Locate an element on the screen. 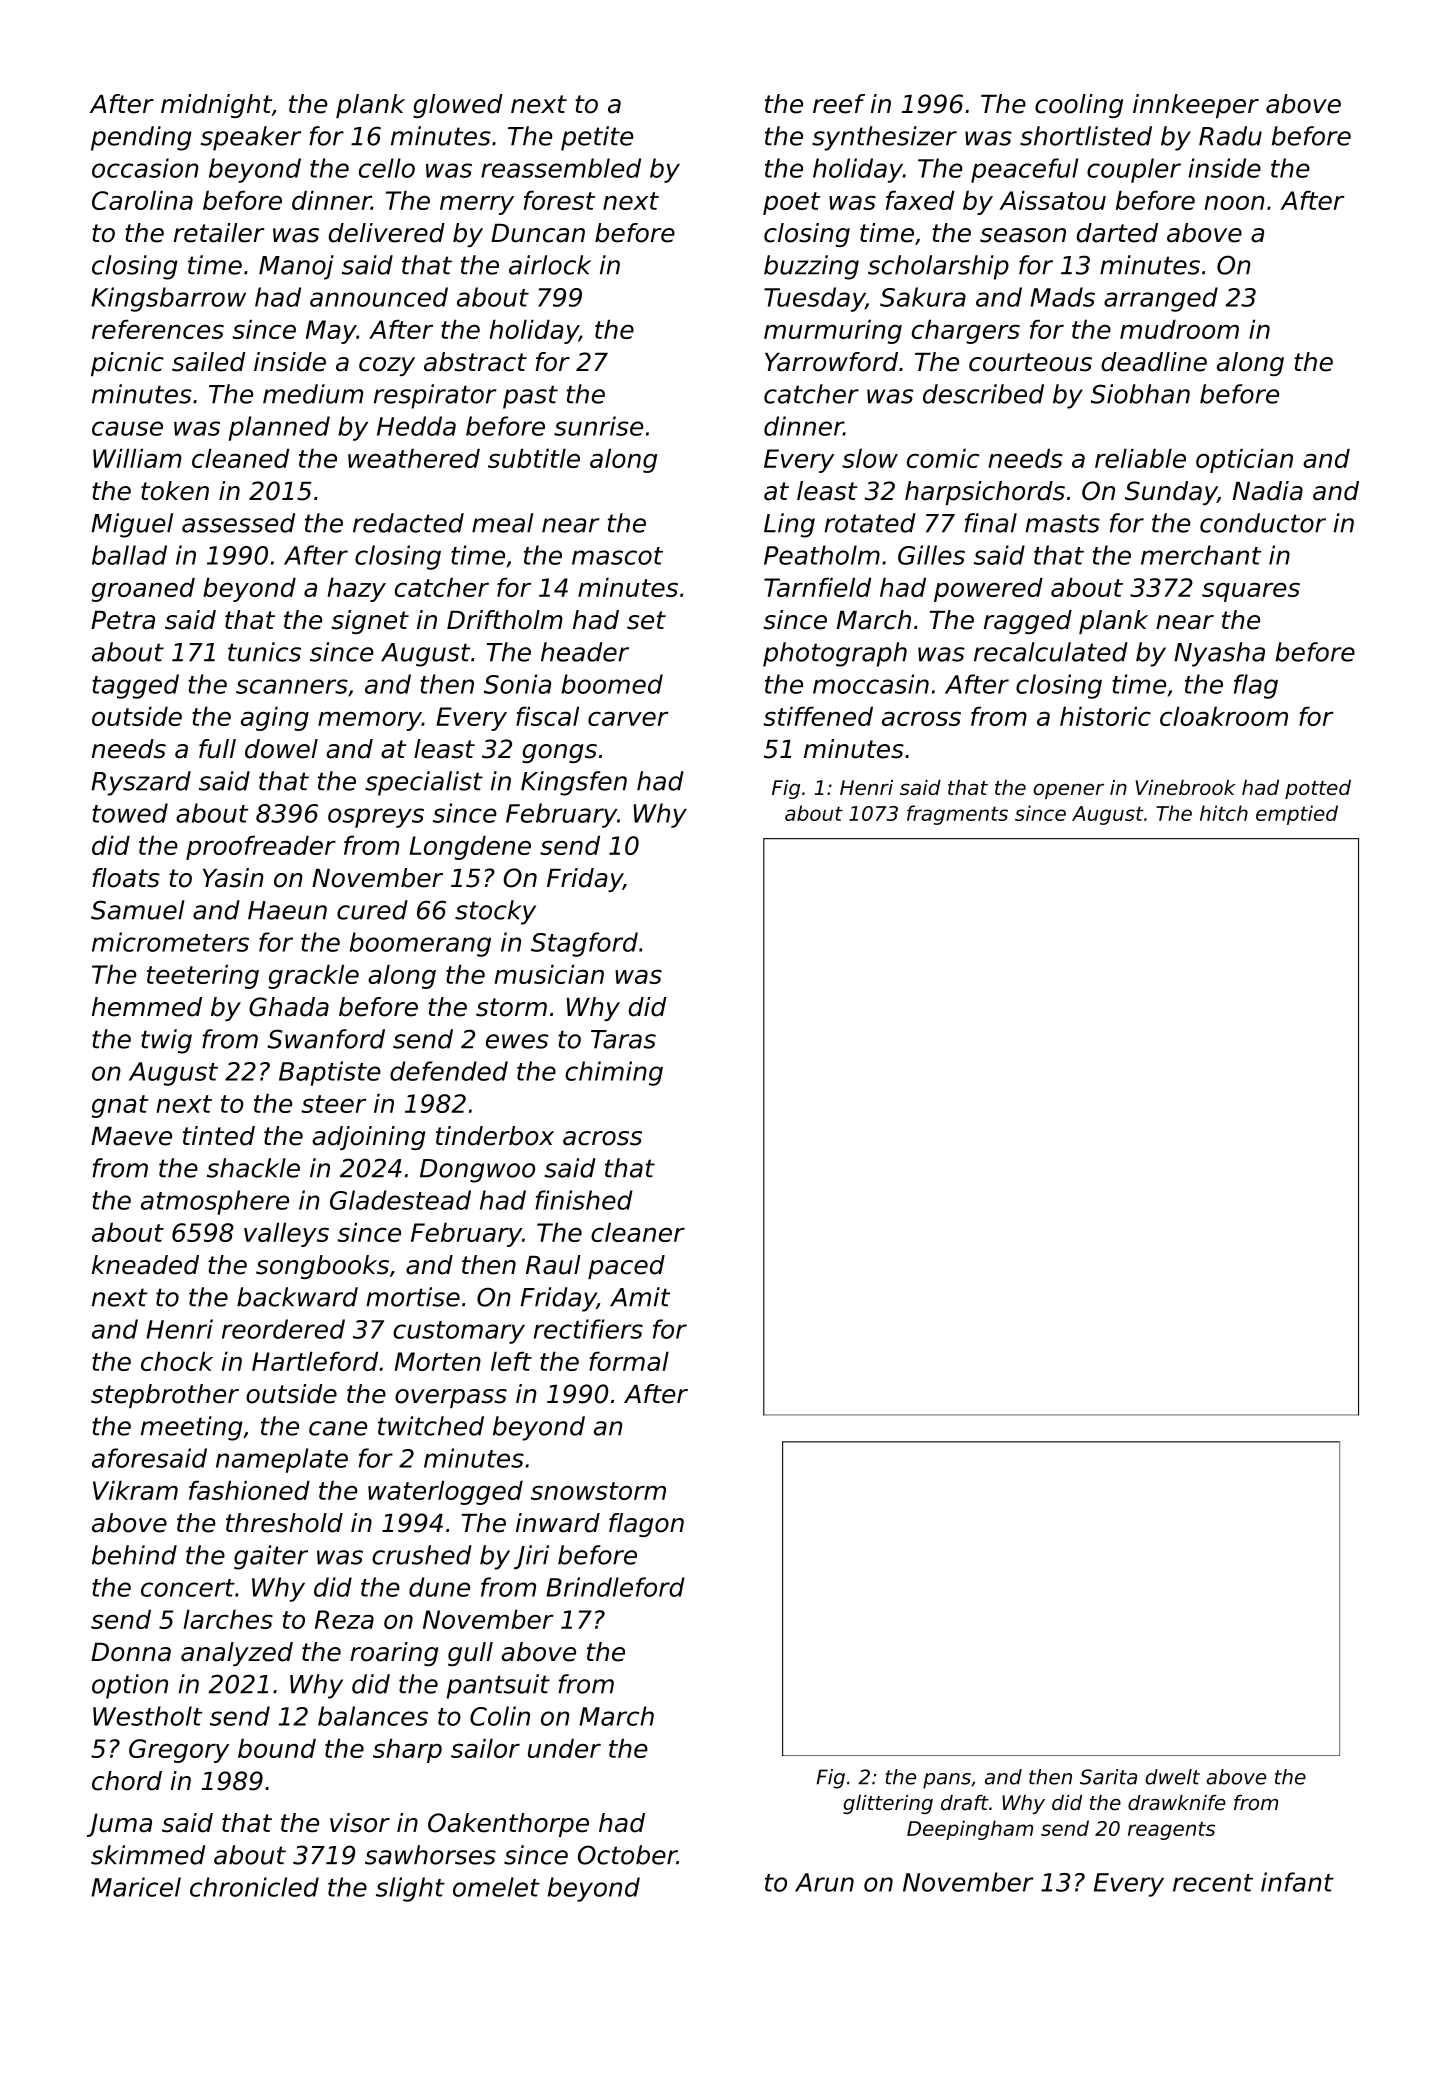 The height and width of the screenshot is (2100, 1450). Kingsbarrow is located at coordinates (168, 299).
